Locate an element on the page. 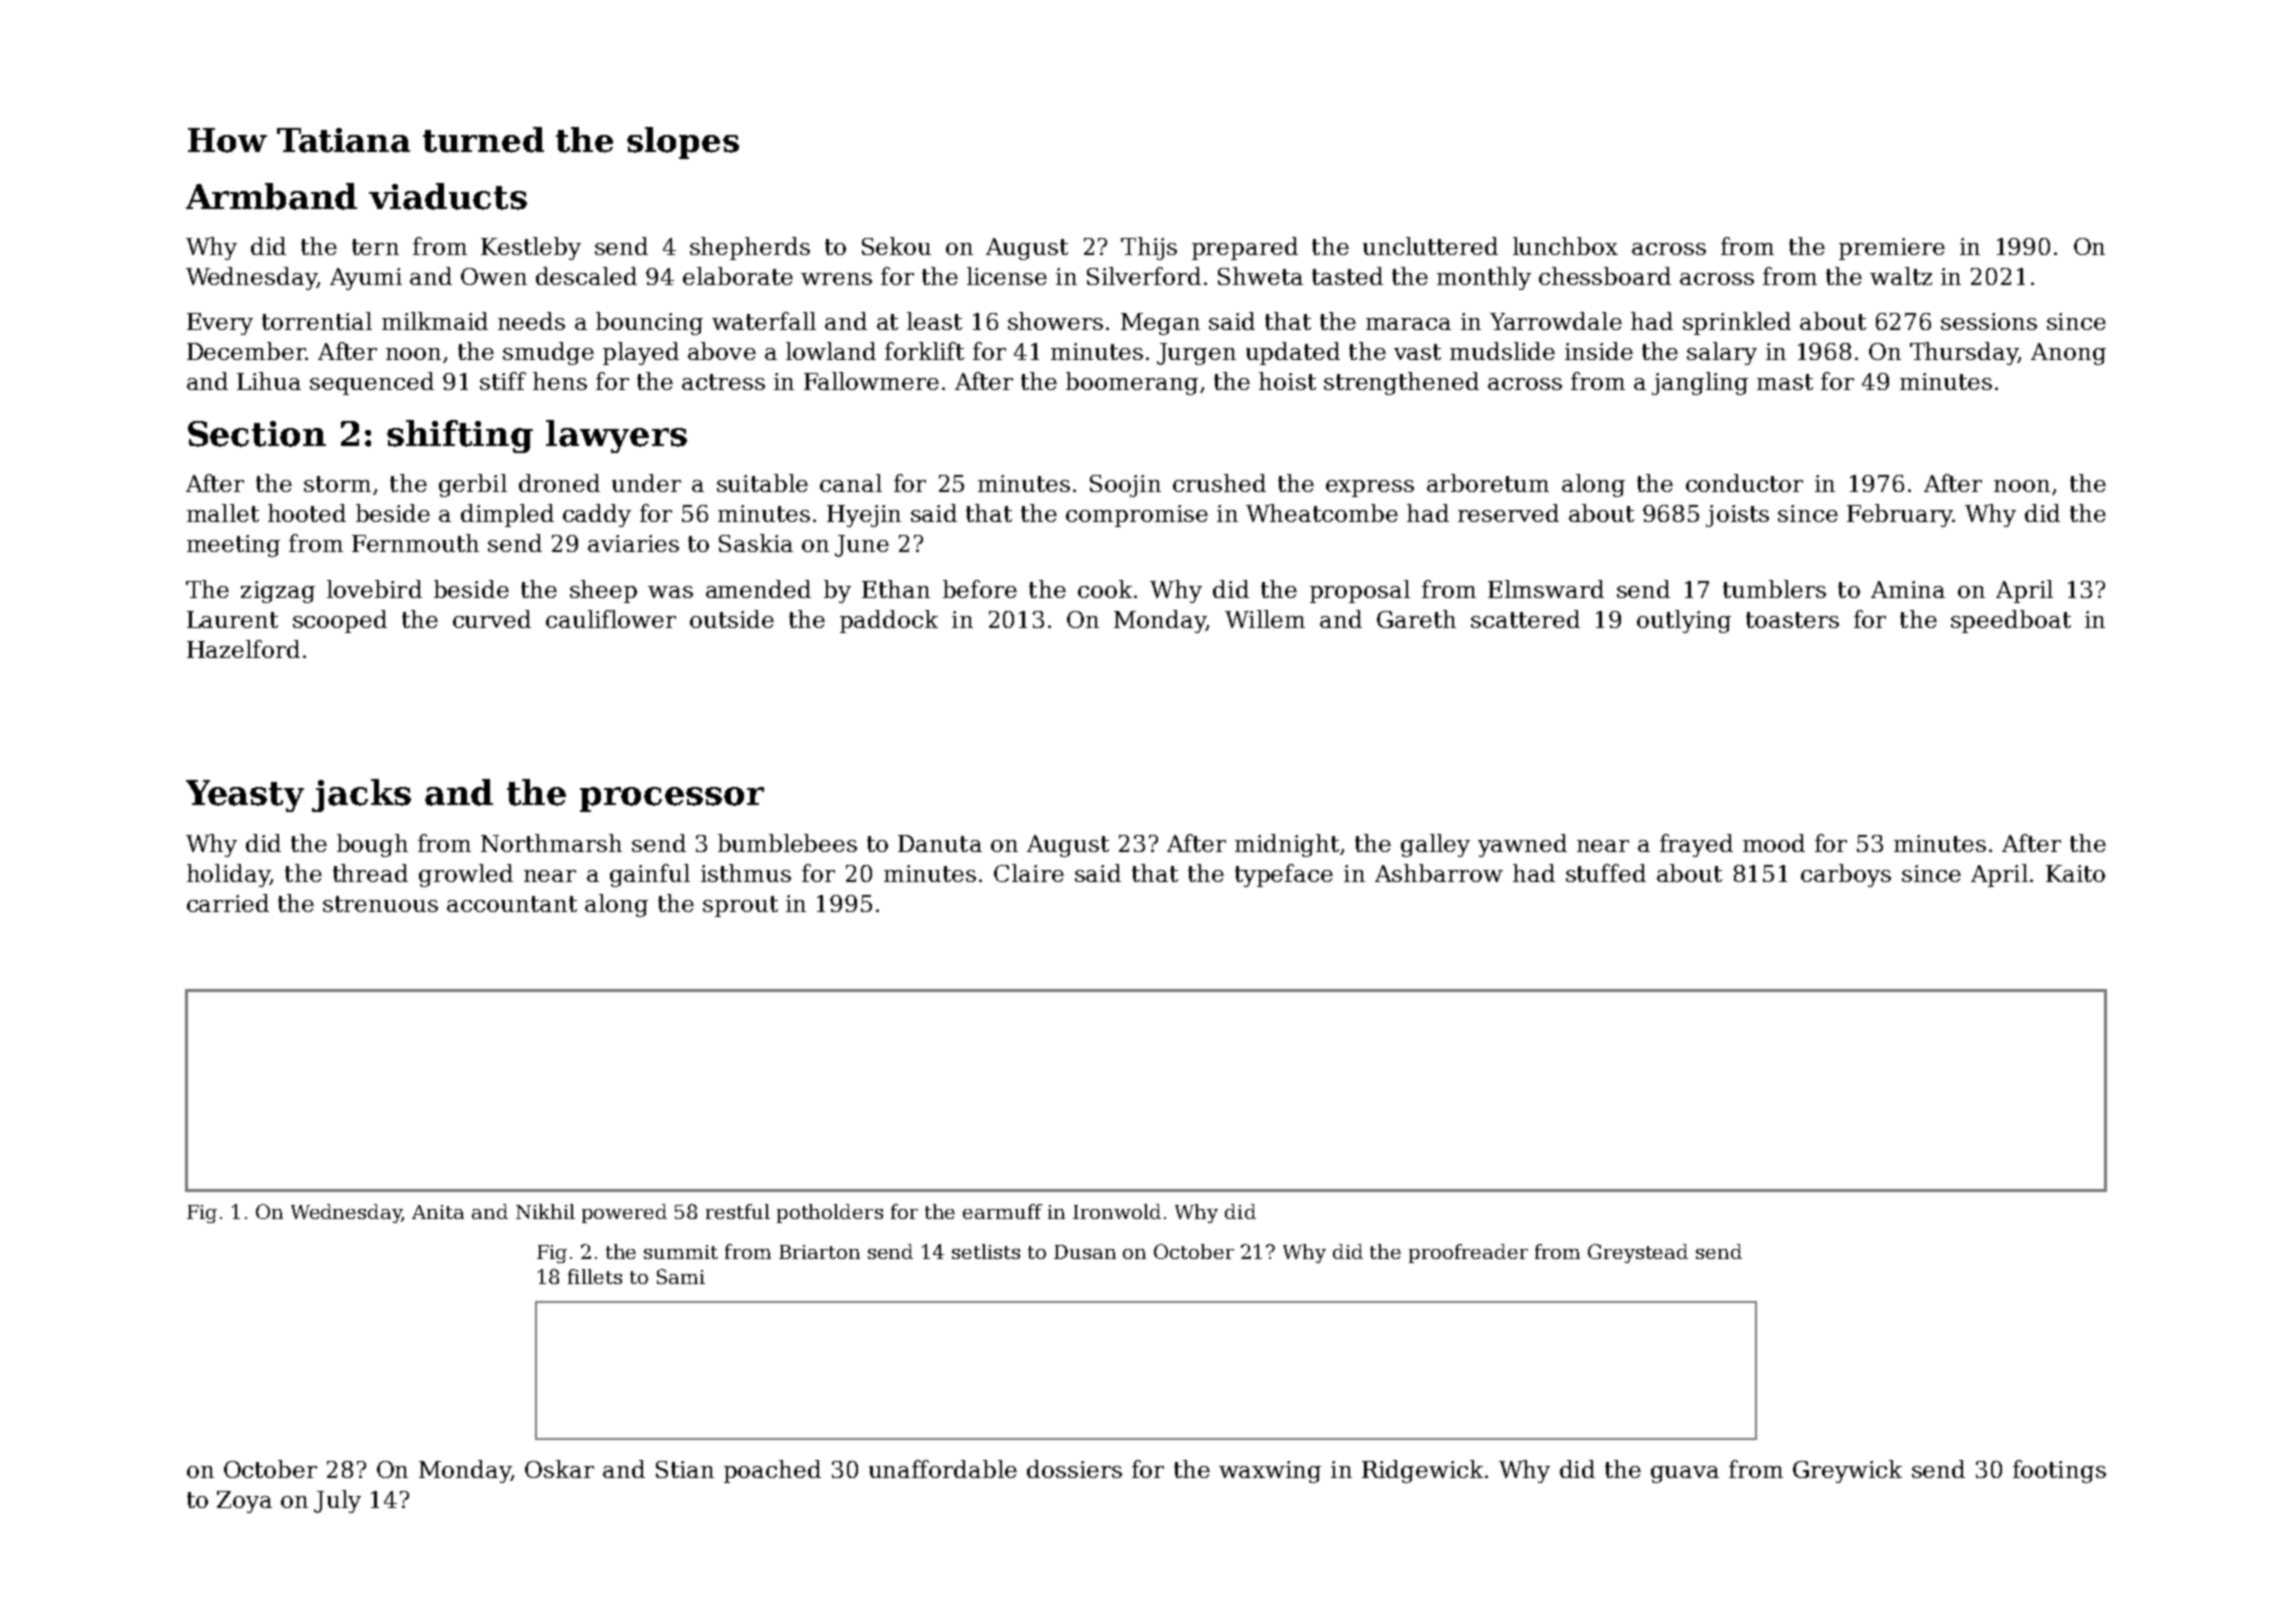 The height and width of the document is (1620, 2292). fillets is located at coordinates (595, 1276).
